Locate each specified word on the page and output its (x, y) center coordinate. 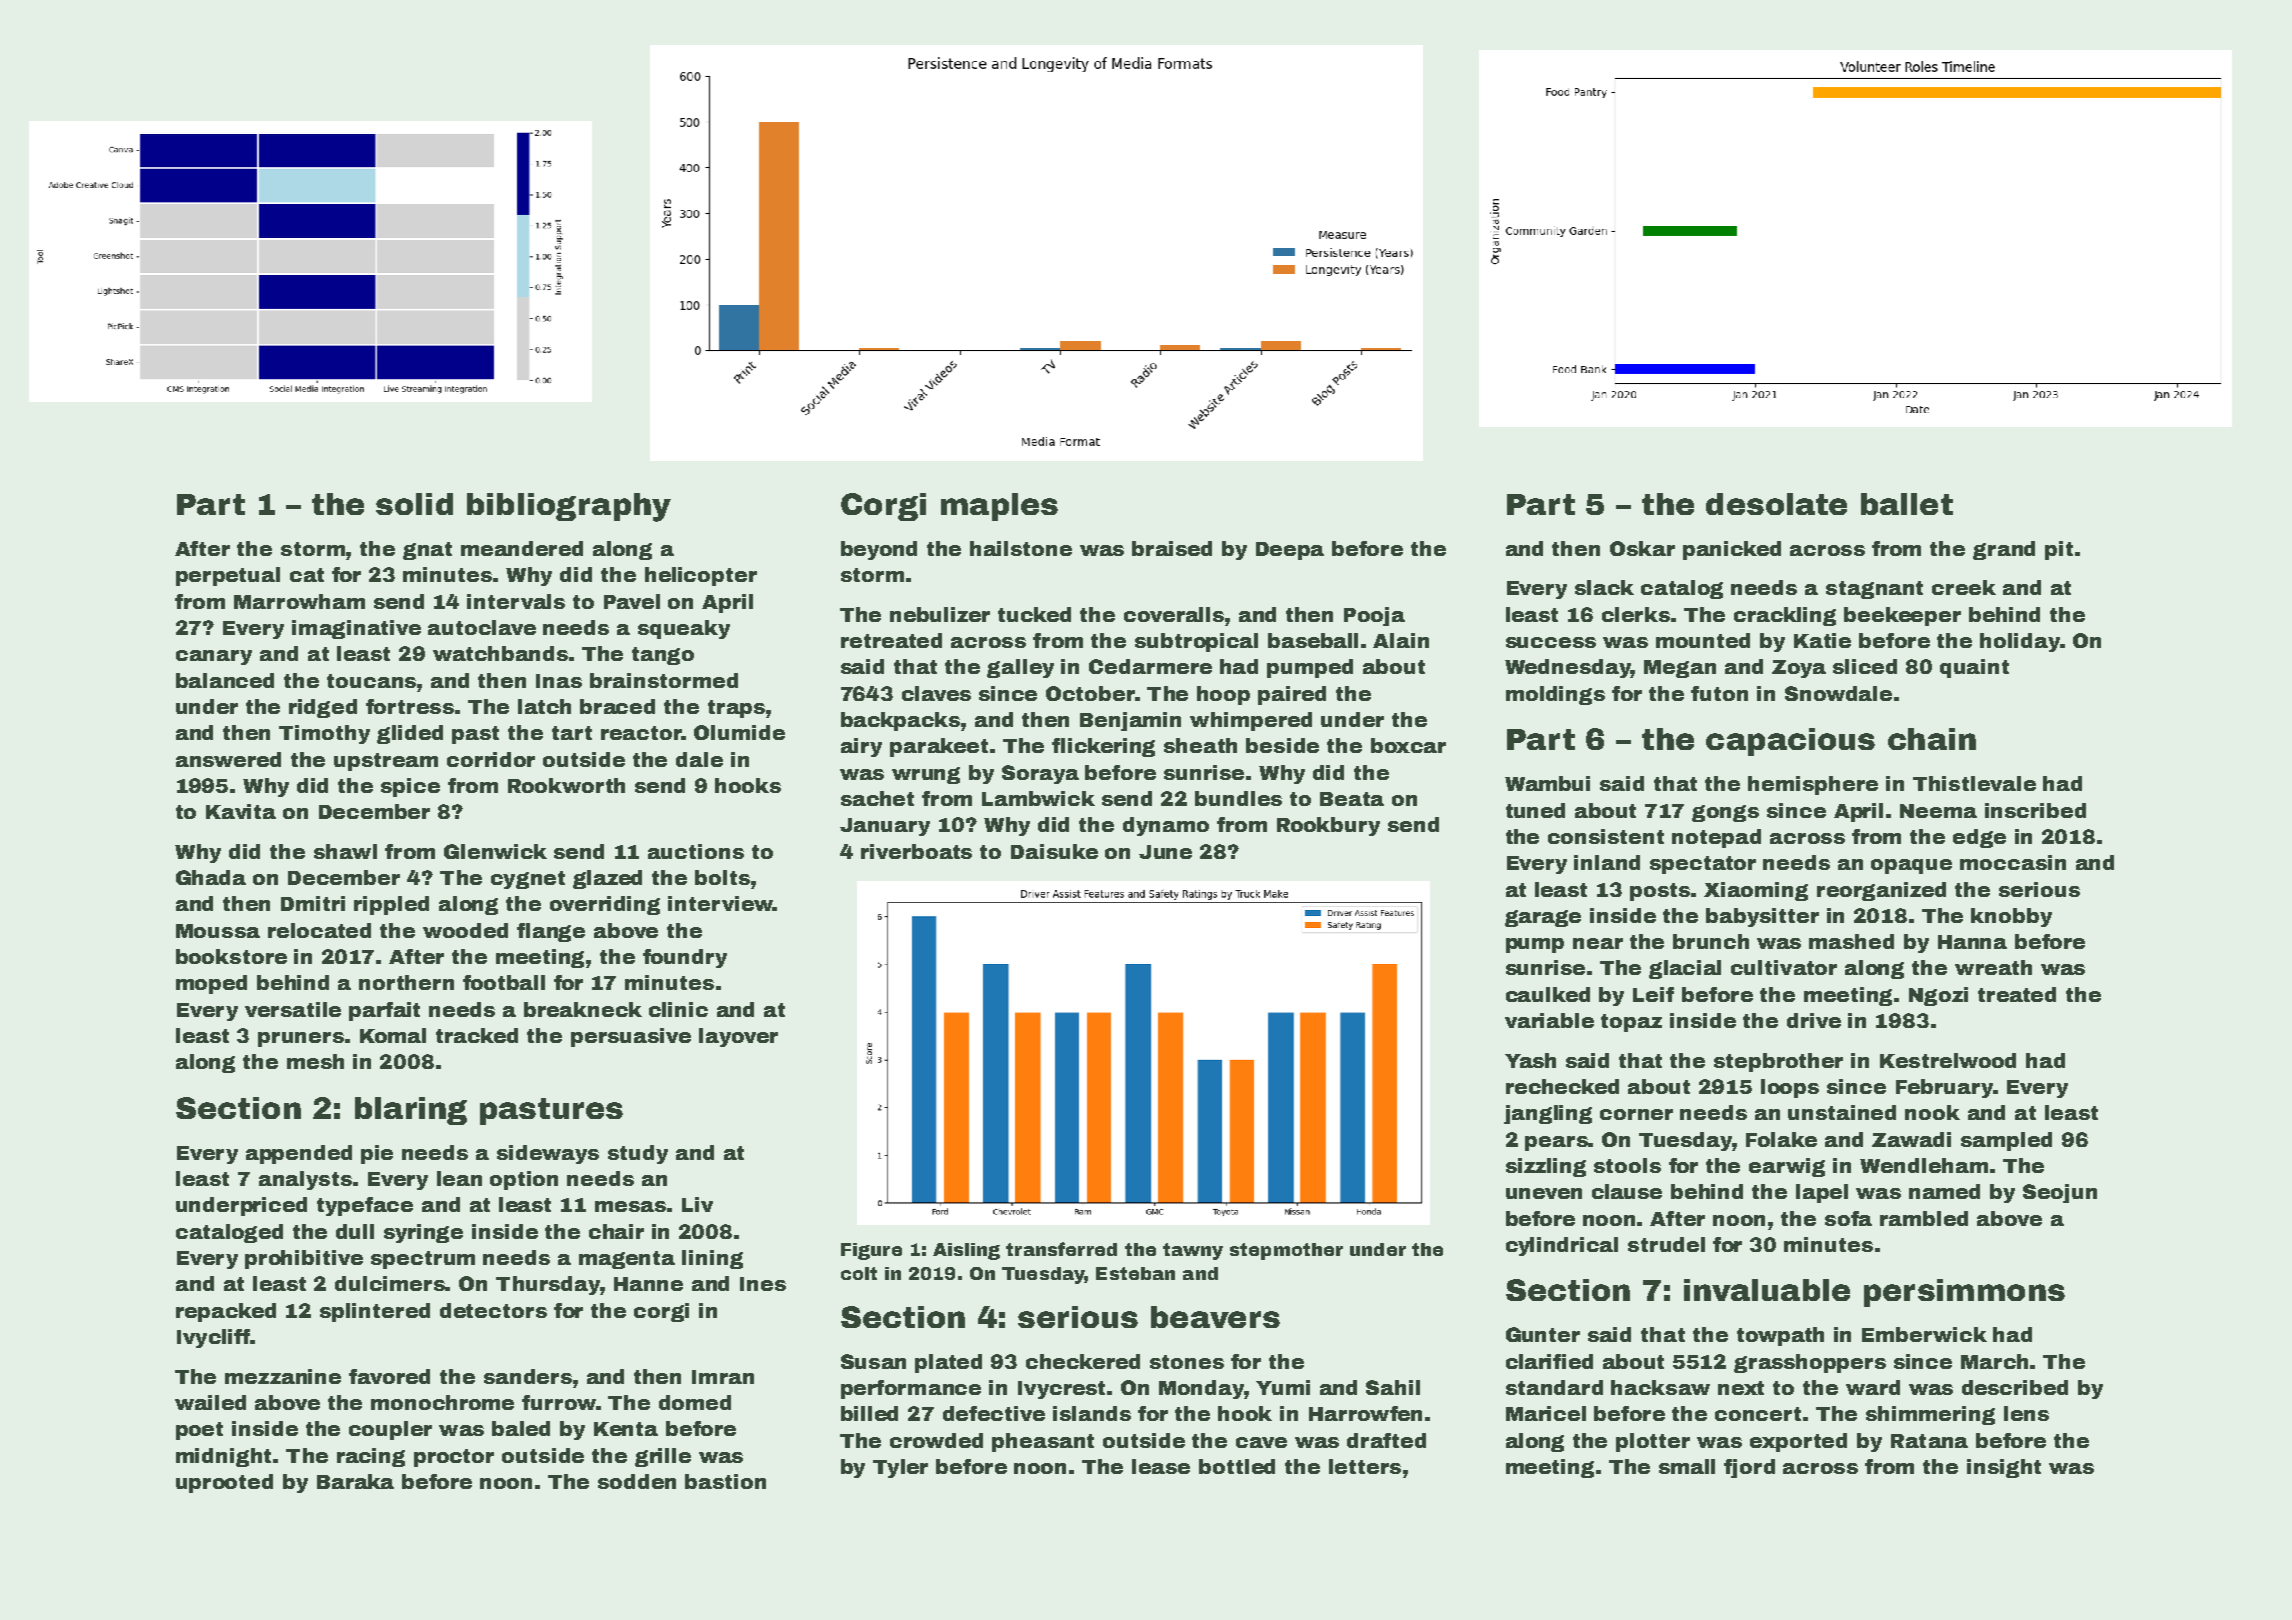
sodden (637, 1481)
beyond (879, 550)
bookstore (231, 956)
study (638, 1154)
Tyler (900, 1468)
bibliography (569, 507)
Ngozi (1938, 996)
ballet (1907, 504)
